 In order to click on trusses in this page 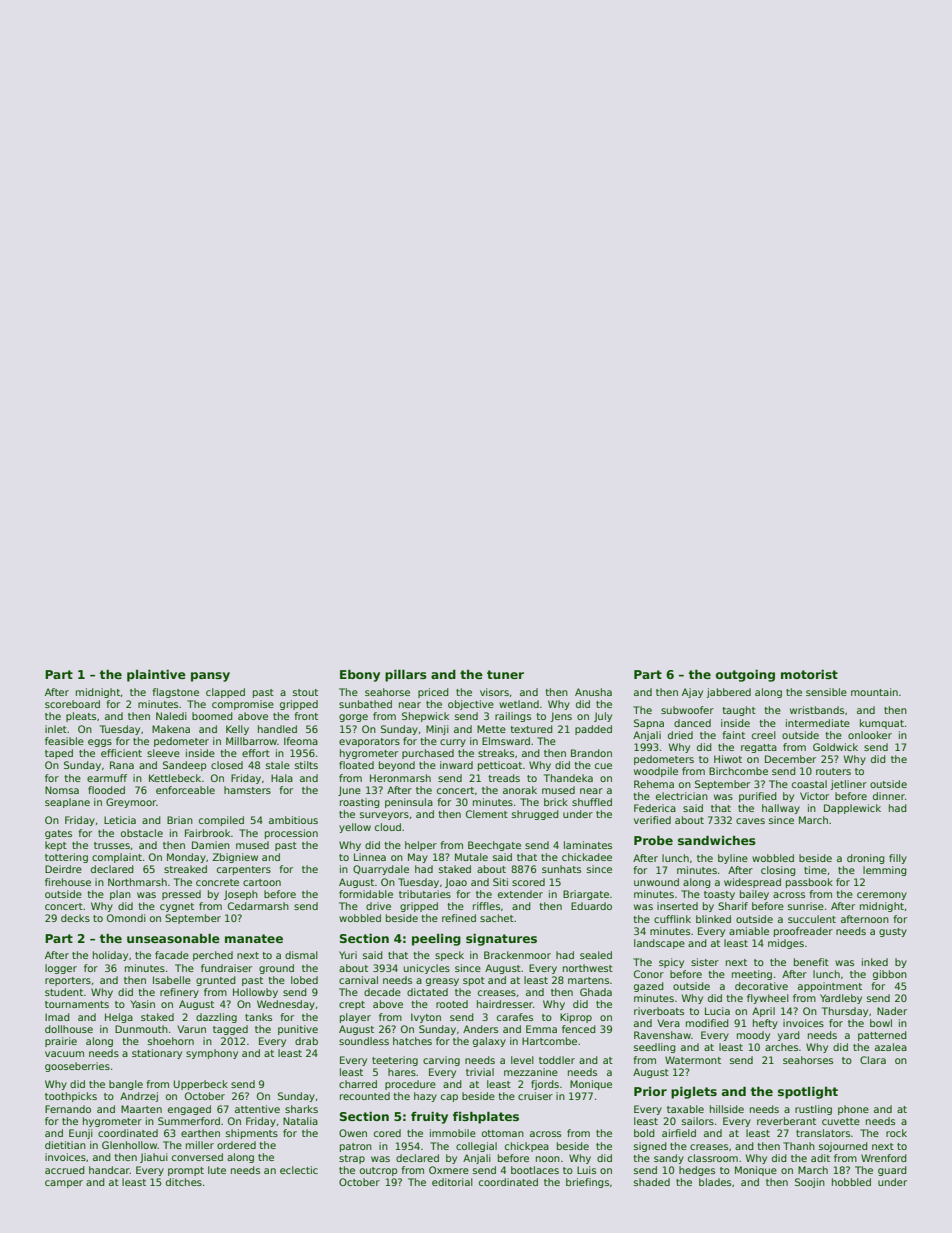, I will do `click(112, 845)`.
